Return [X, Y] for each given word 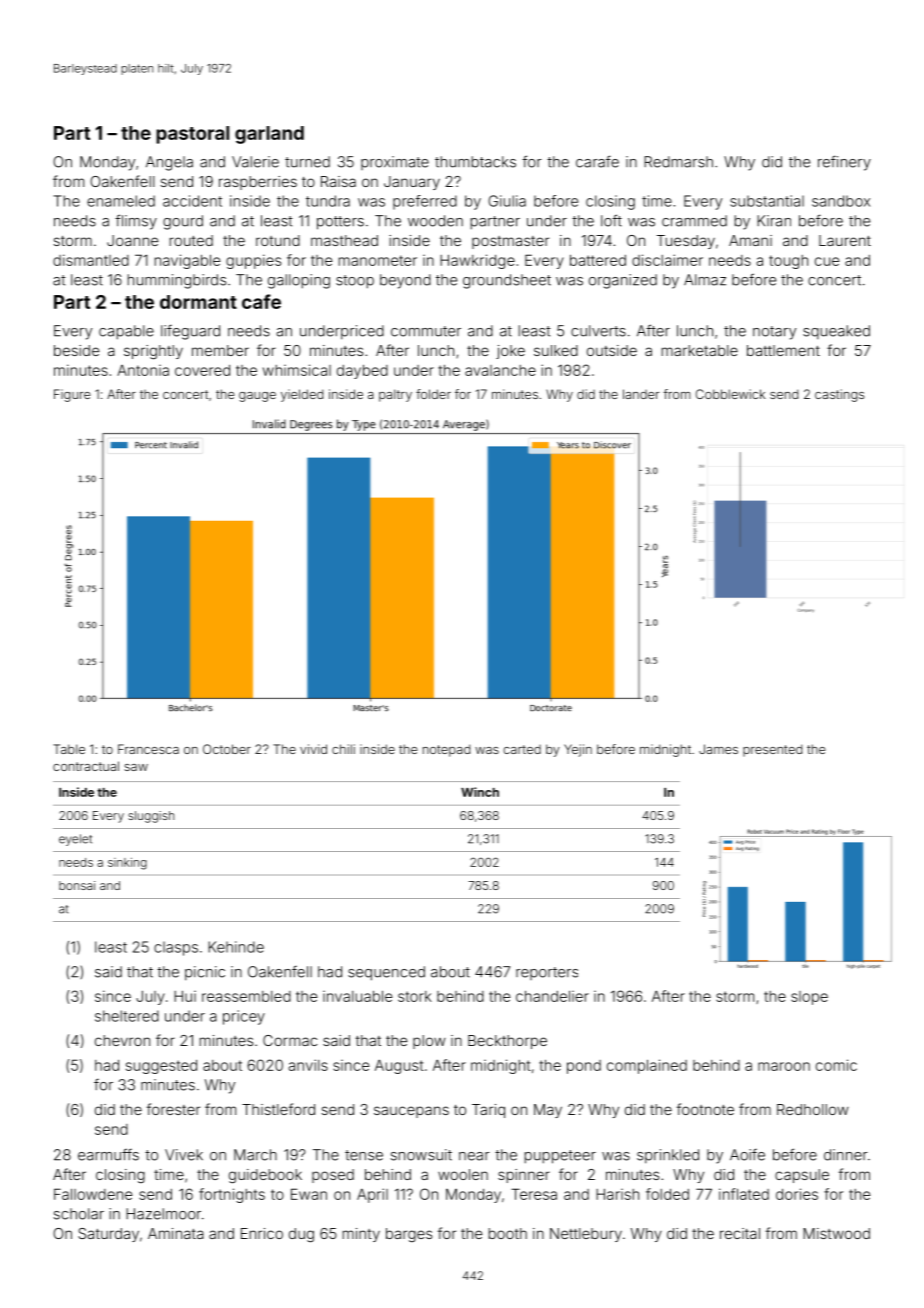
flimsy [136, 222]
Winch [480, 792]
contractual [86, 766]
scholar [79, 1214]
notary [774, 333]
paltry [395, 395]
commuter [426, 331]
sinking [127, 864]
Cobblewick [730, 394]
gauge [257, 397]
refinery [844, 163]
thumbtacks [475, 162]
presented [772, 750]
